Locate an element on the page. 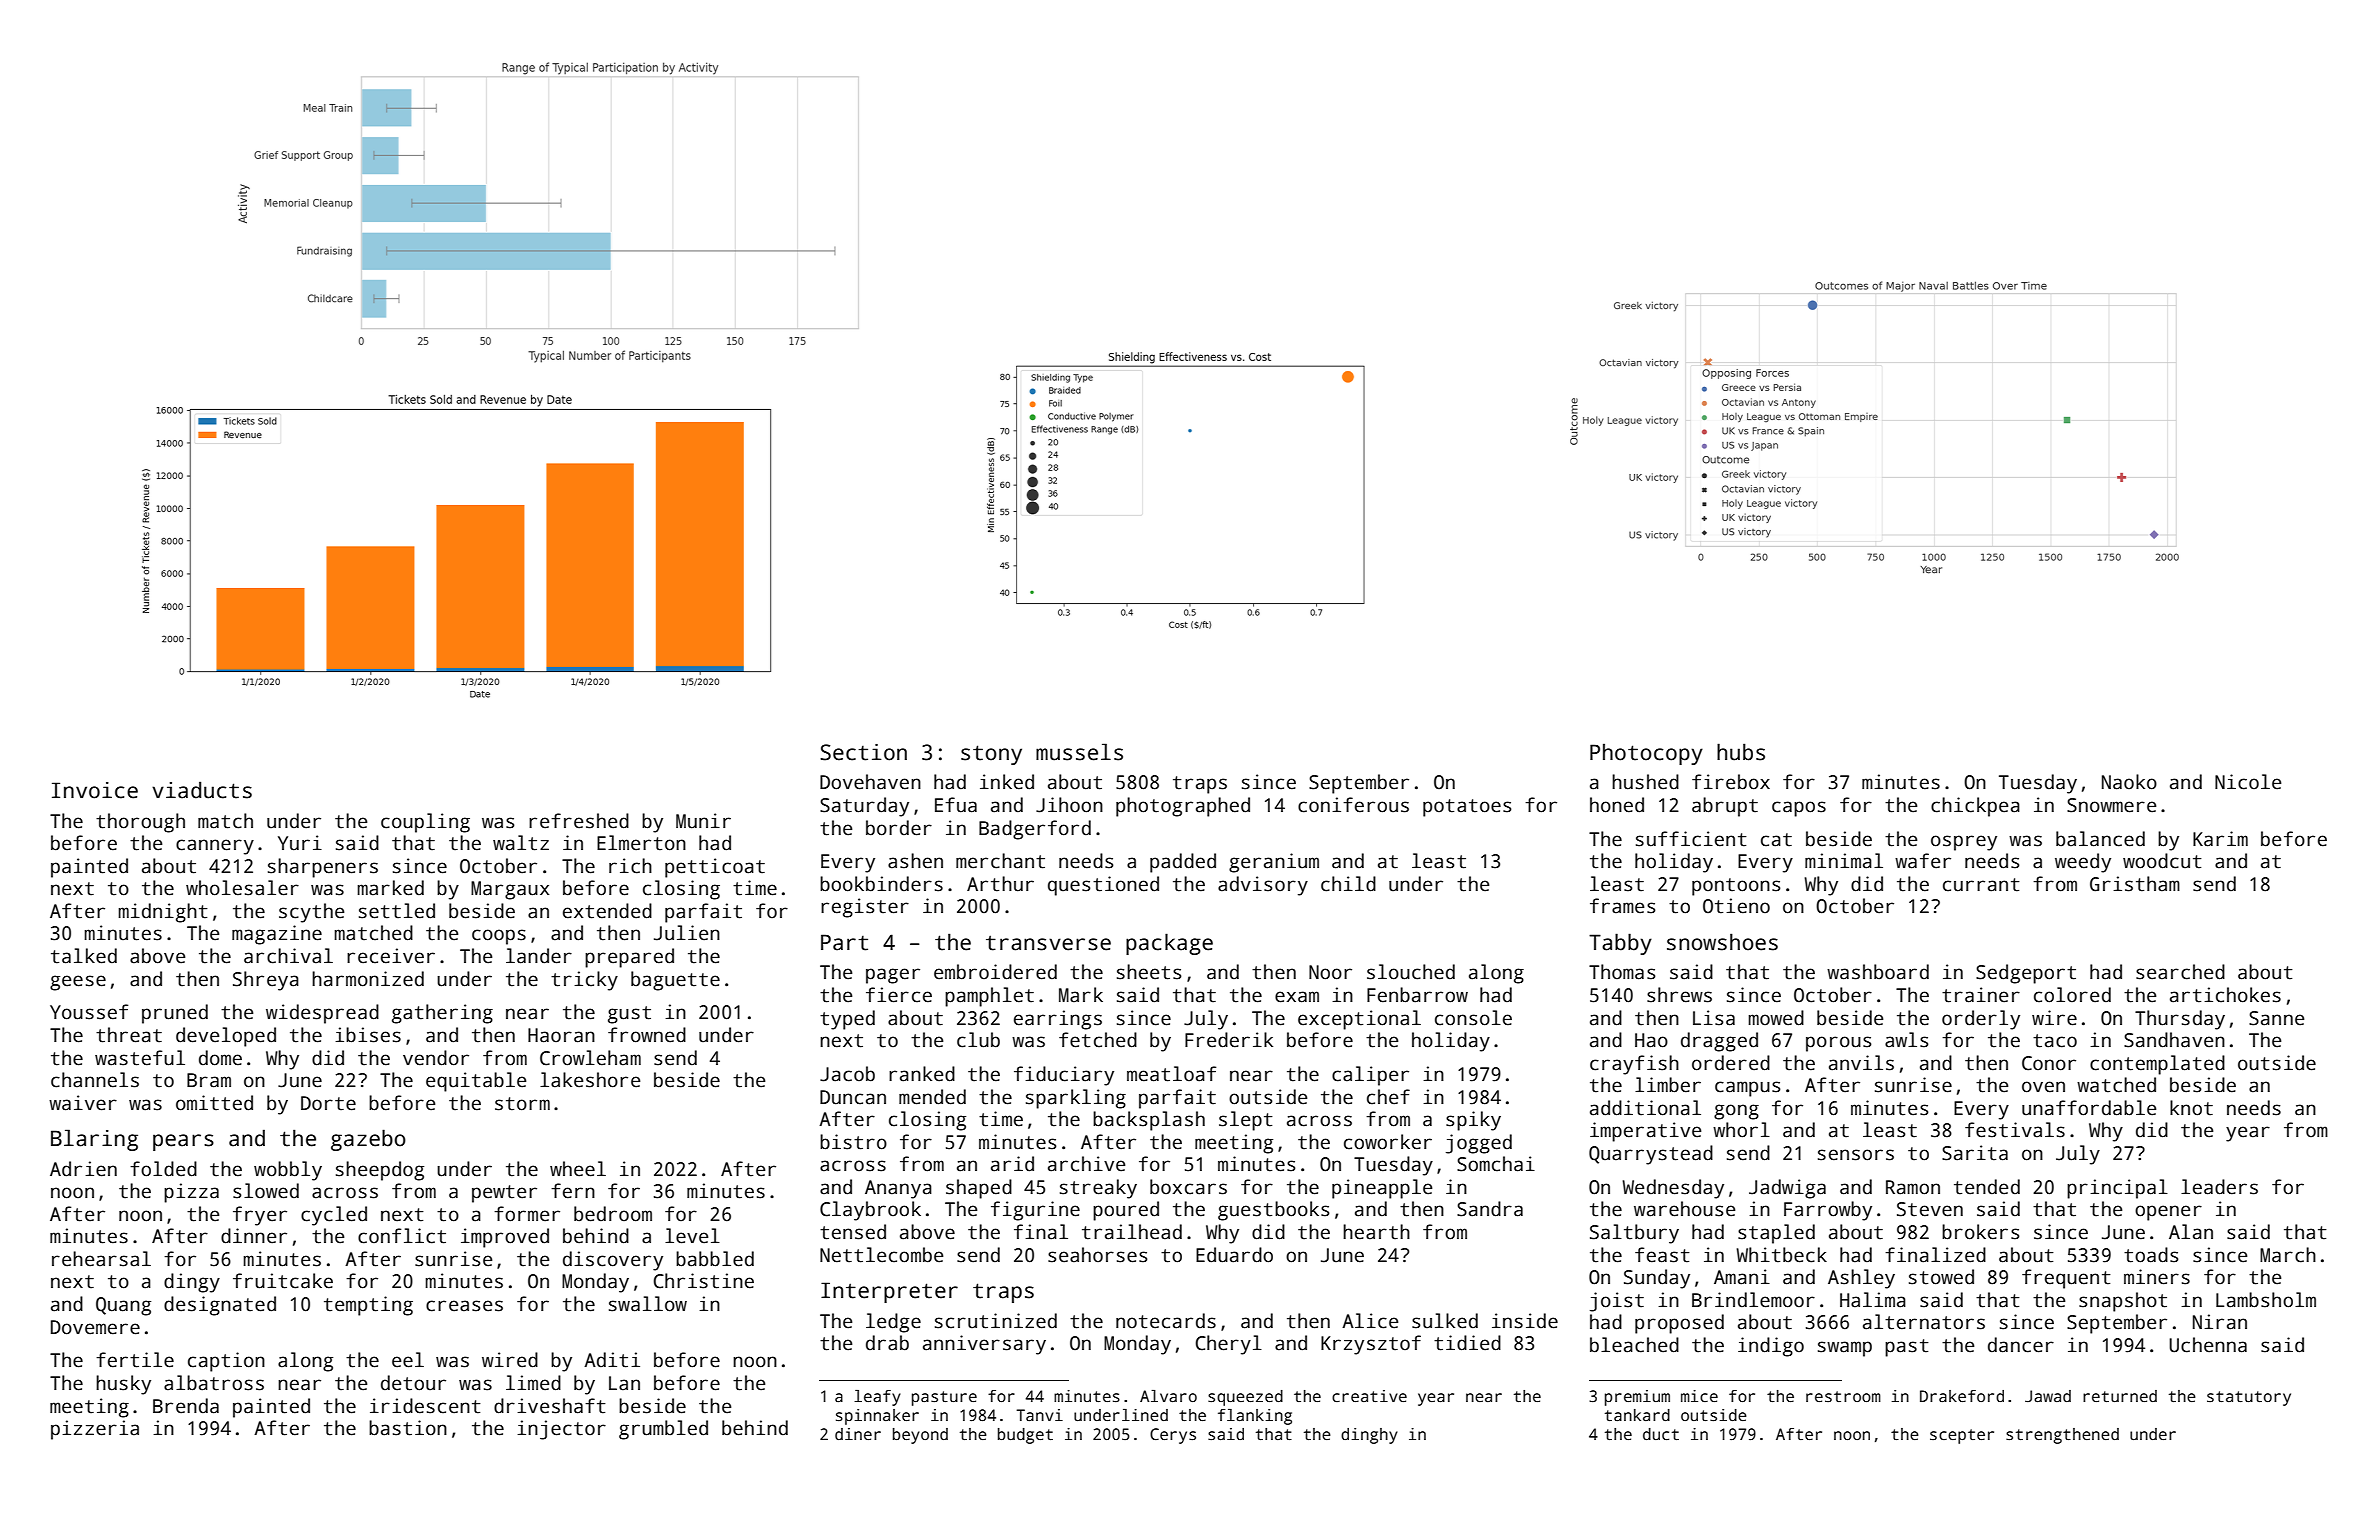 This image has width=2380, height=1540. refreshed is located at coordinates (579, 821).
